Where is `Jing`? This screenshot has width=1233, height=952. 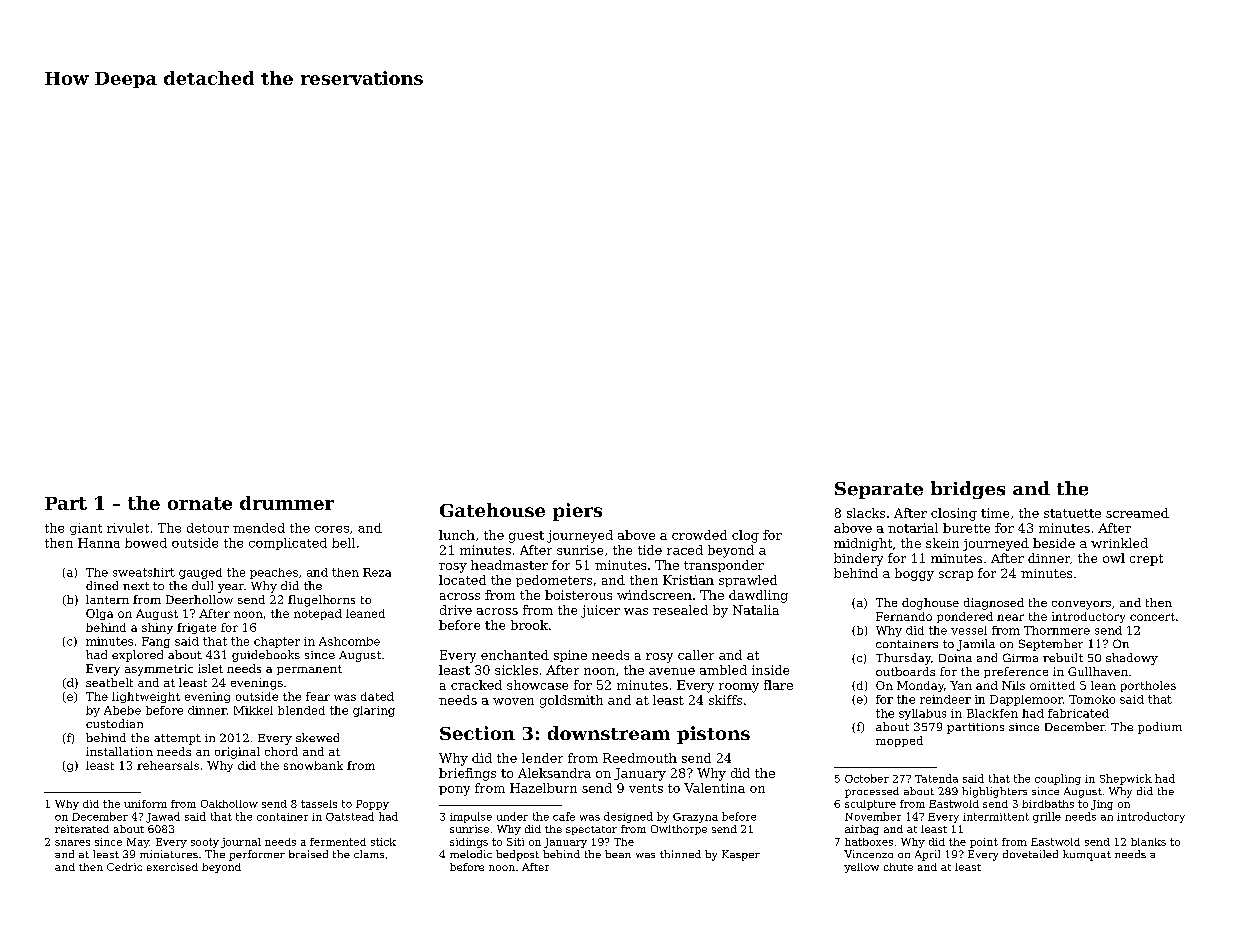
Jing is located at coordinates (1102, 805).
